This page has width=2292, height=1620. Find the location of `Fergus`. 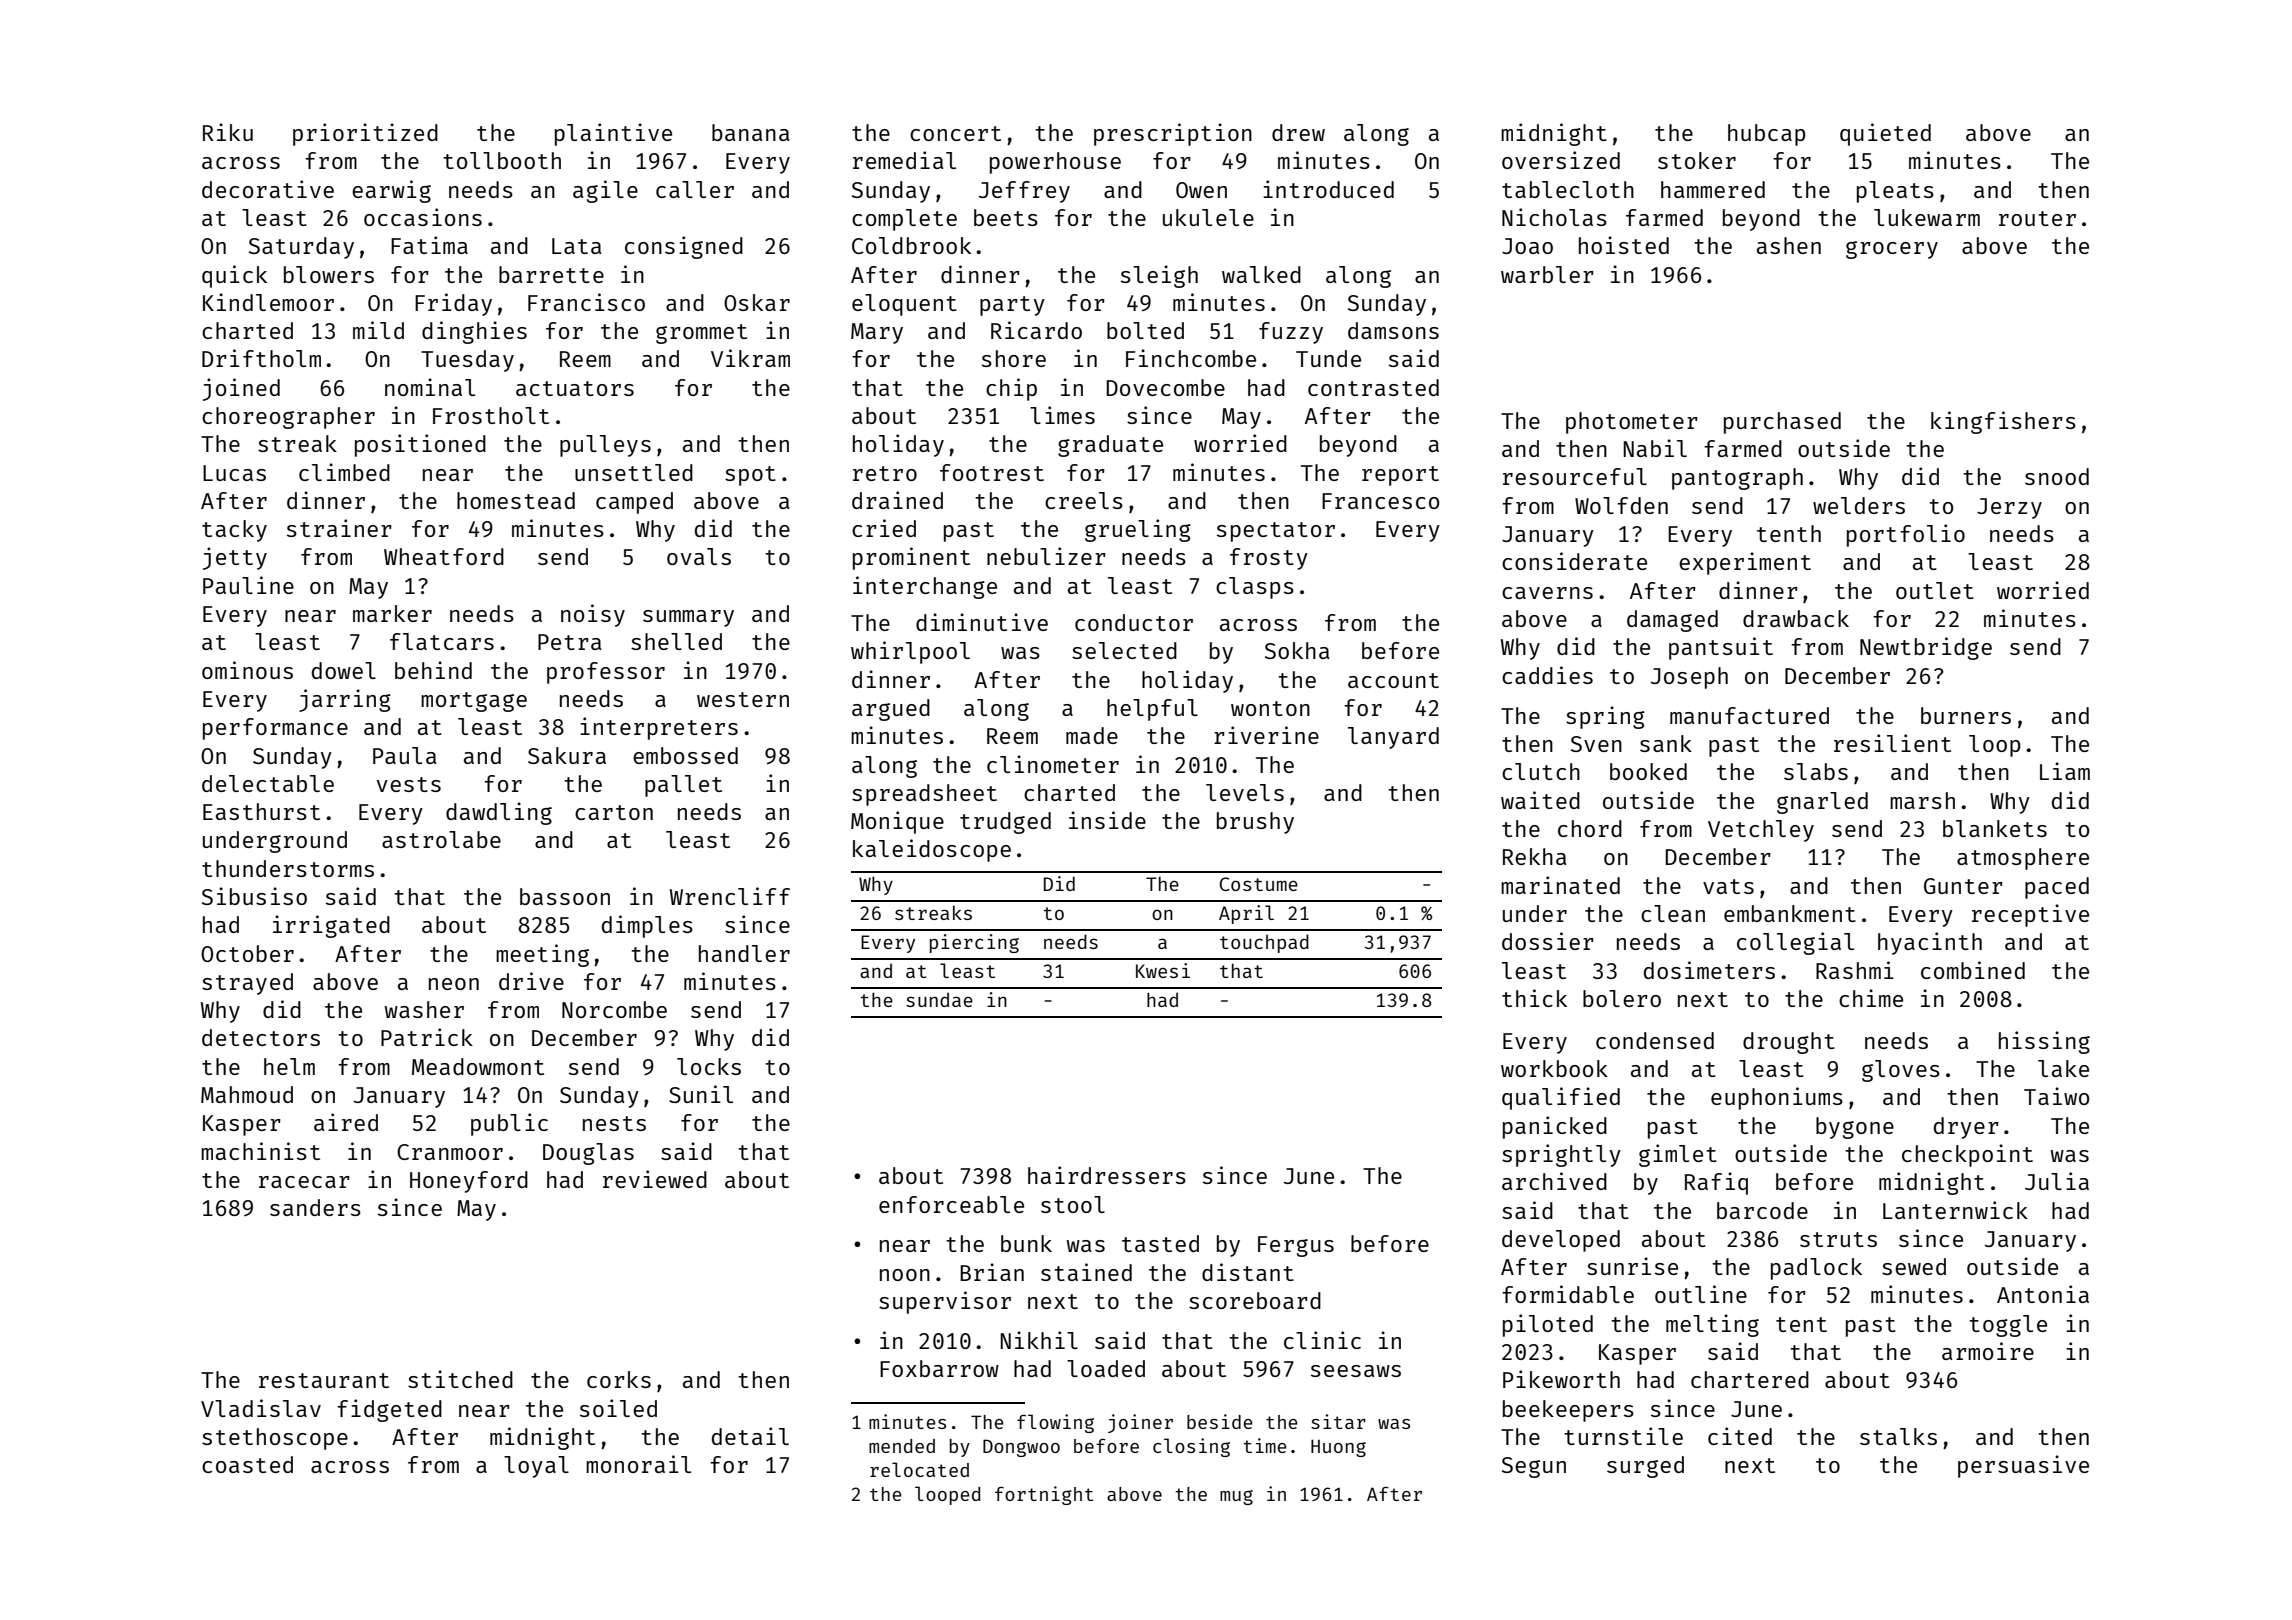

Fergus is located at coordinates (1296, 1246).
